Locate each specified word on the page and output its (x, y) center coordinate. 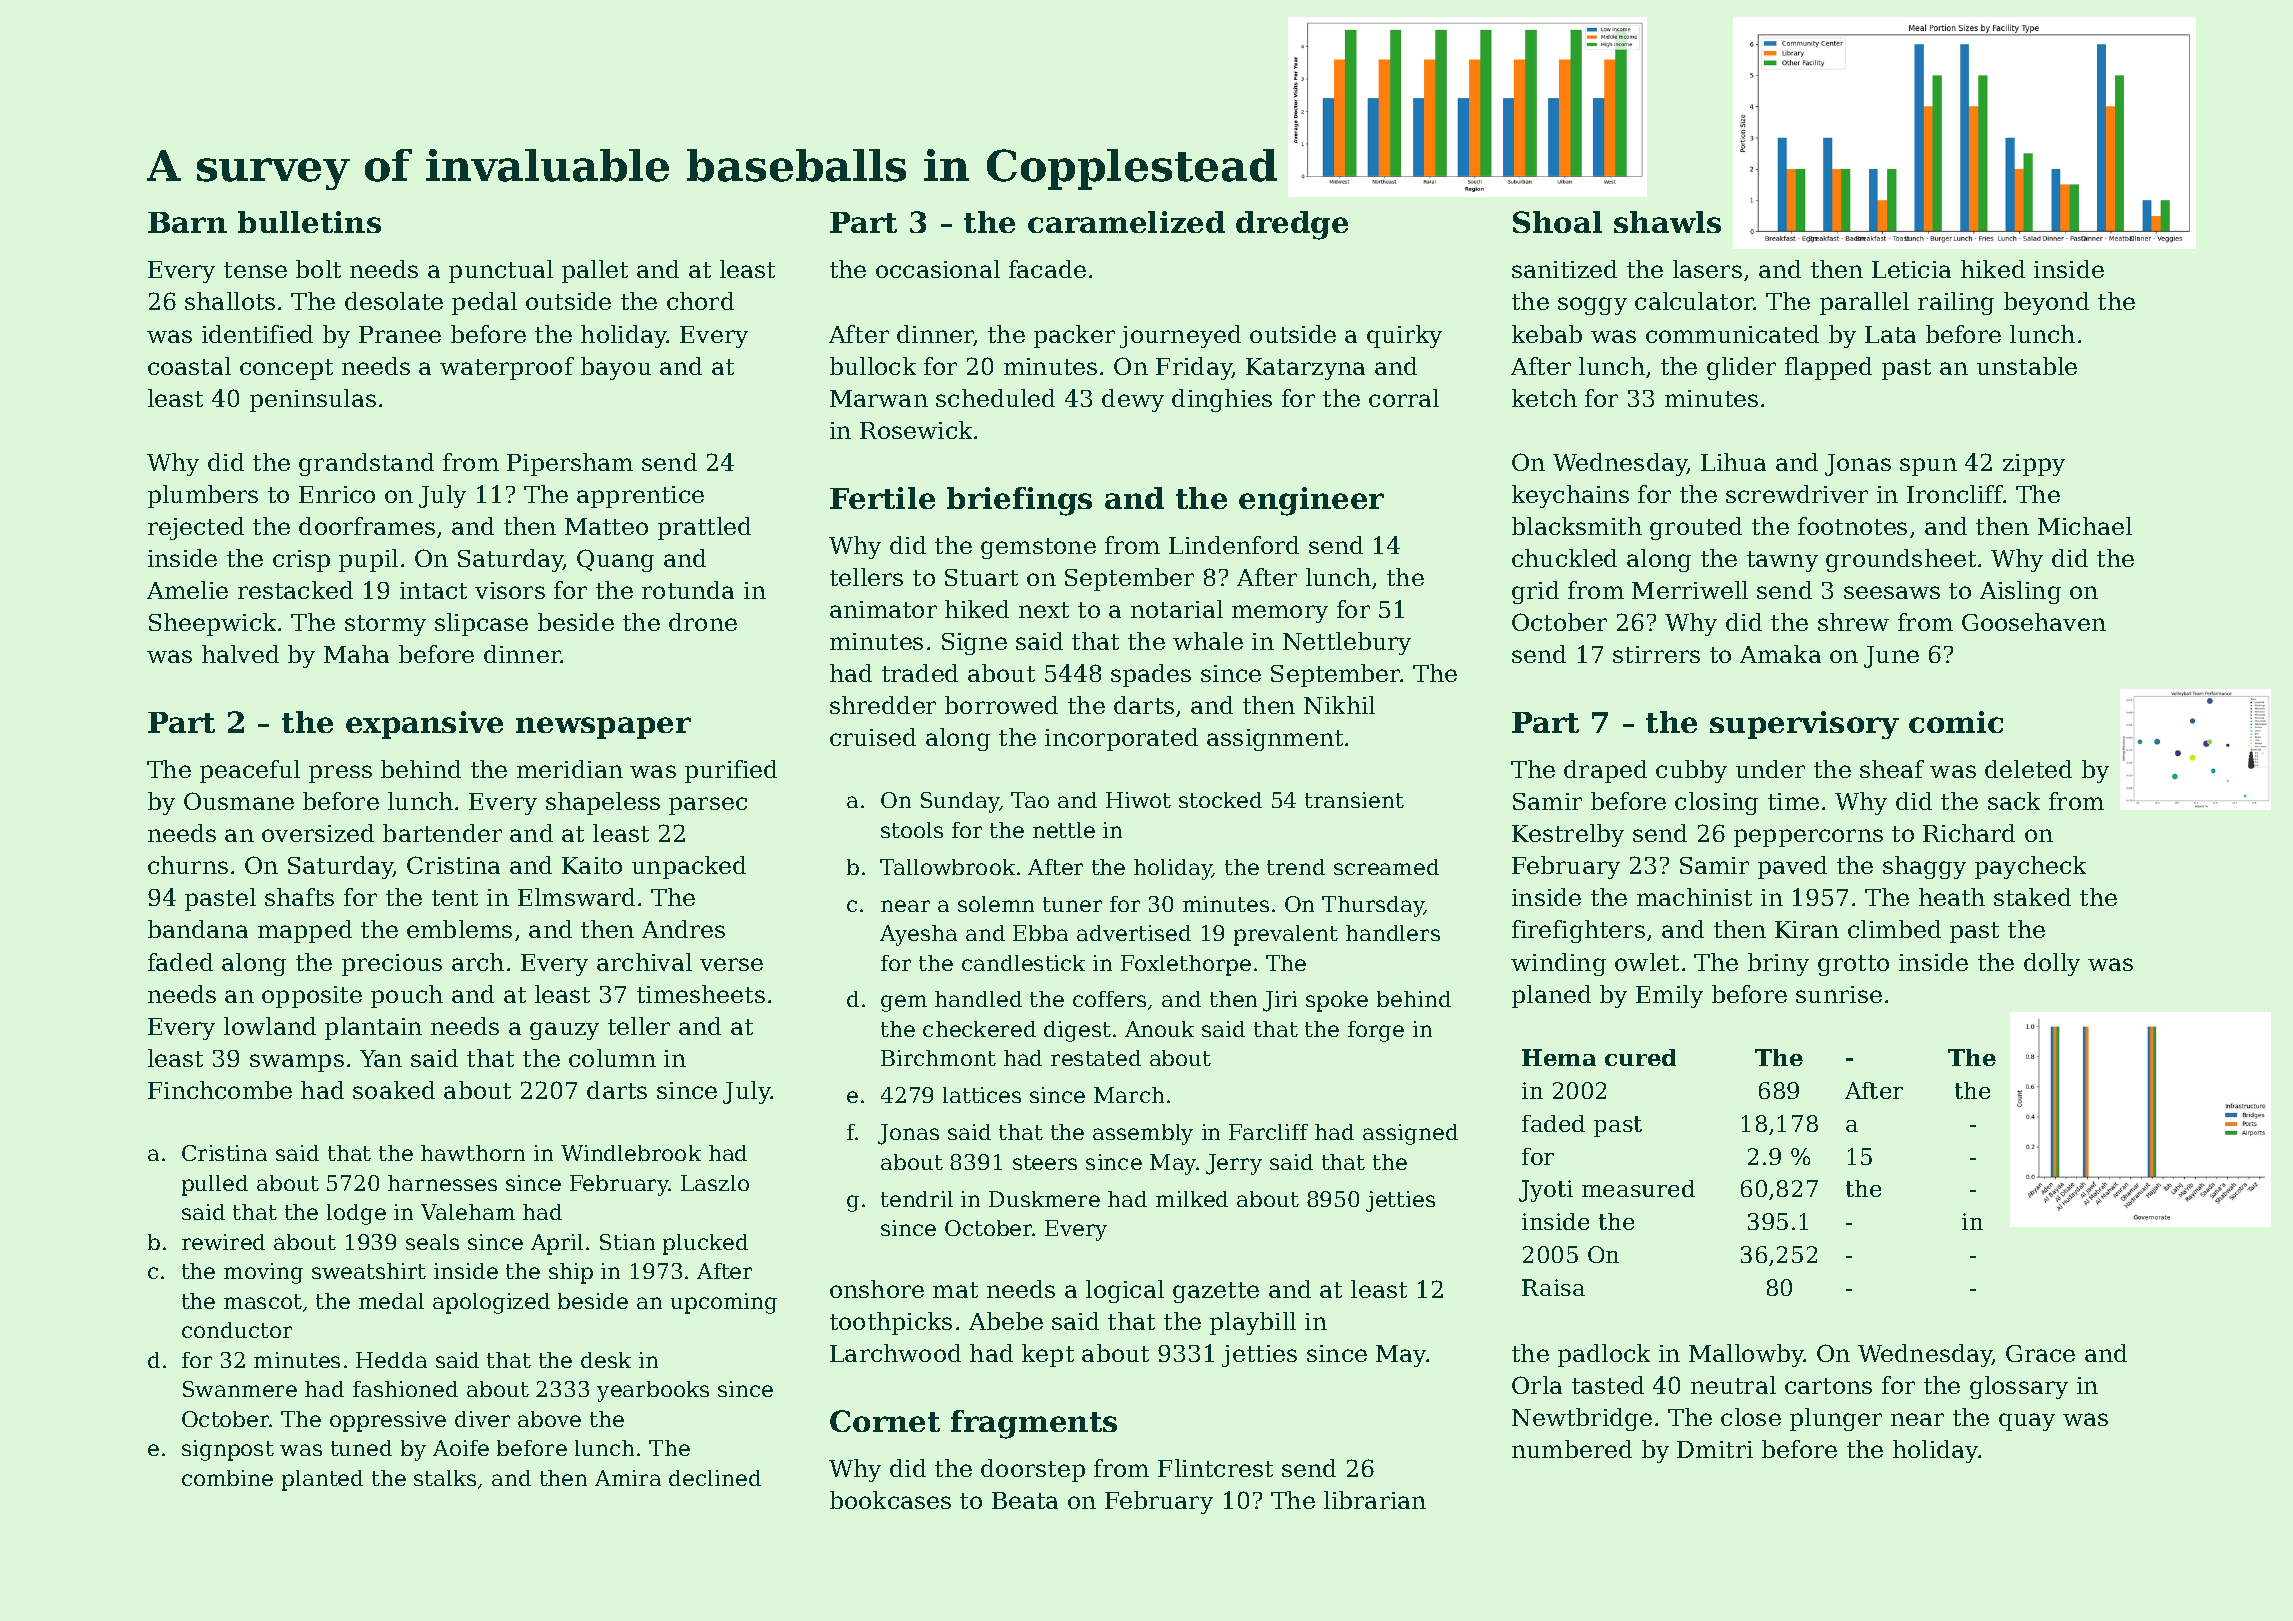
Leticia (1911, 269)
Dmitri (1715, 1449)
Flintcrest (1215, 1468)
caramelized (1126, 222)
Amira (628, 1478)
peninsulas (313, 400)
